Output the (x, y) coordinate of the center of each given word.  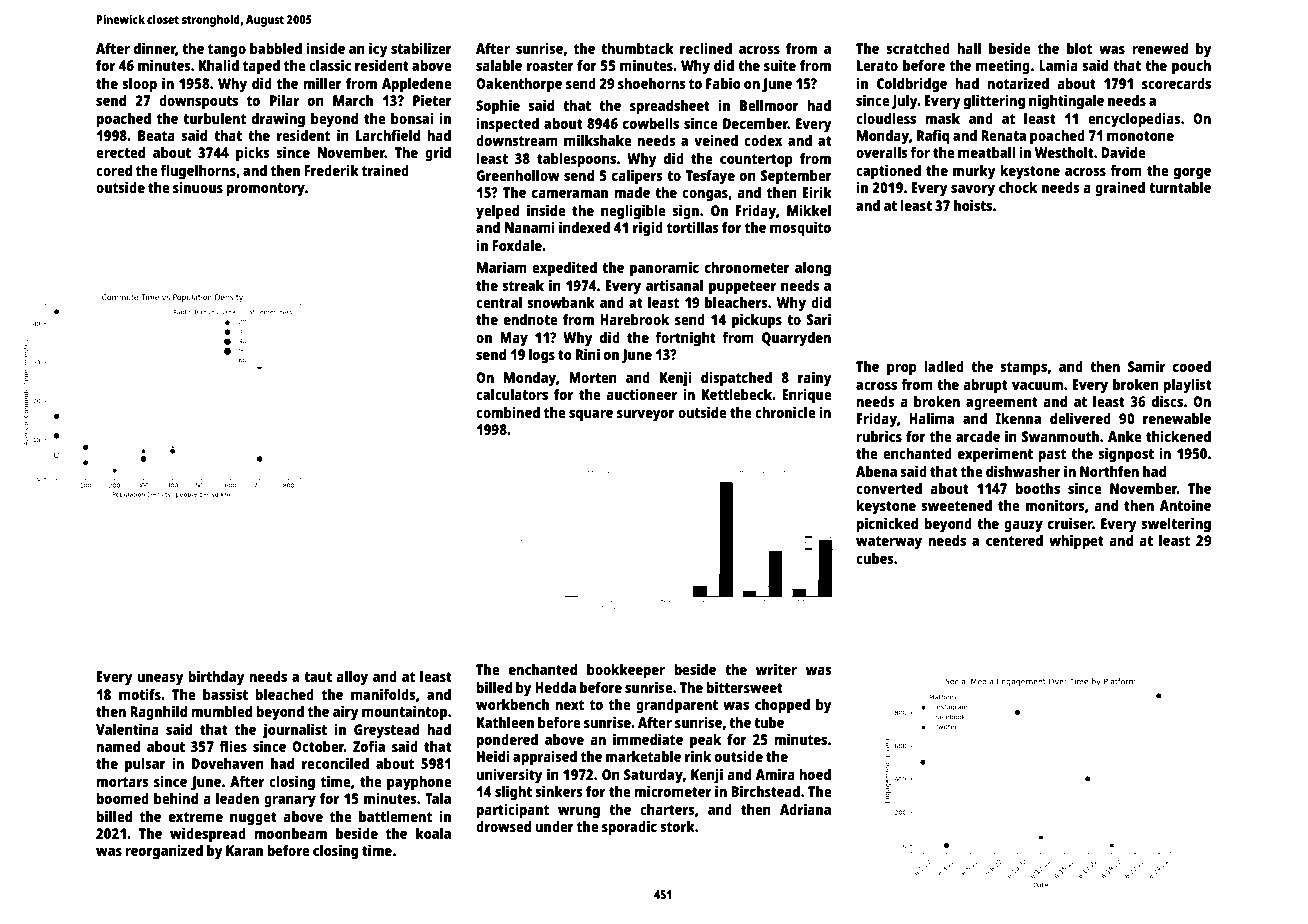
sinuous (198, 187)
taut (318, 677)
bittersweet (744, 687)
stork (677, 826)
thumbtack (637, 48)
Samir (1146, 366)
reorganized (164, 852)
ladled (944, 366)
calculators (512, 394)
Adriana (805, 809)
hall (969, 48)
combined (508, 412)
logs (542, 356)
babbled (276, 48)
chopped (782, 706)
